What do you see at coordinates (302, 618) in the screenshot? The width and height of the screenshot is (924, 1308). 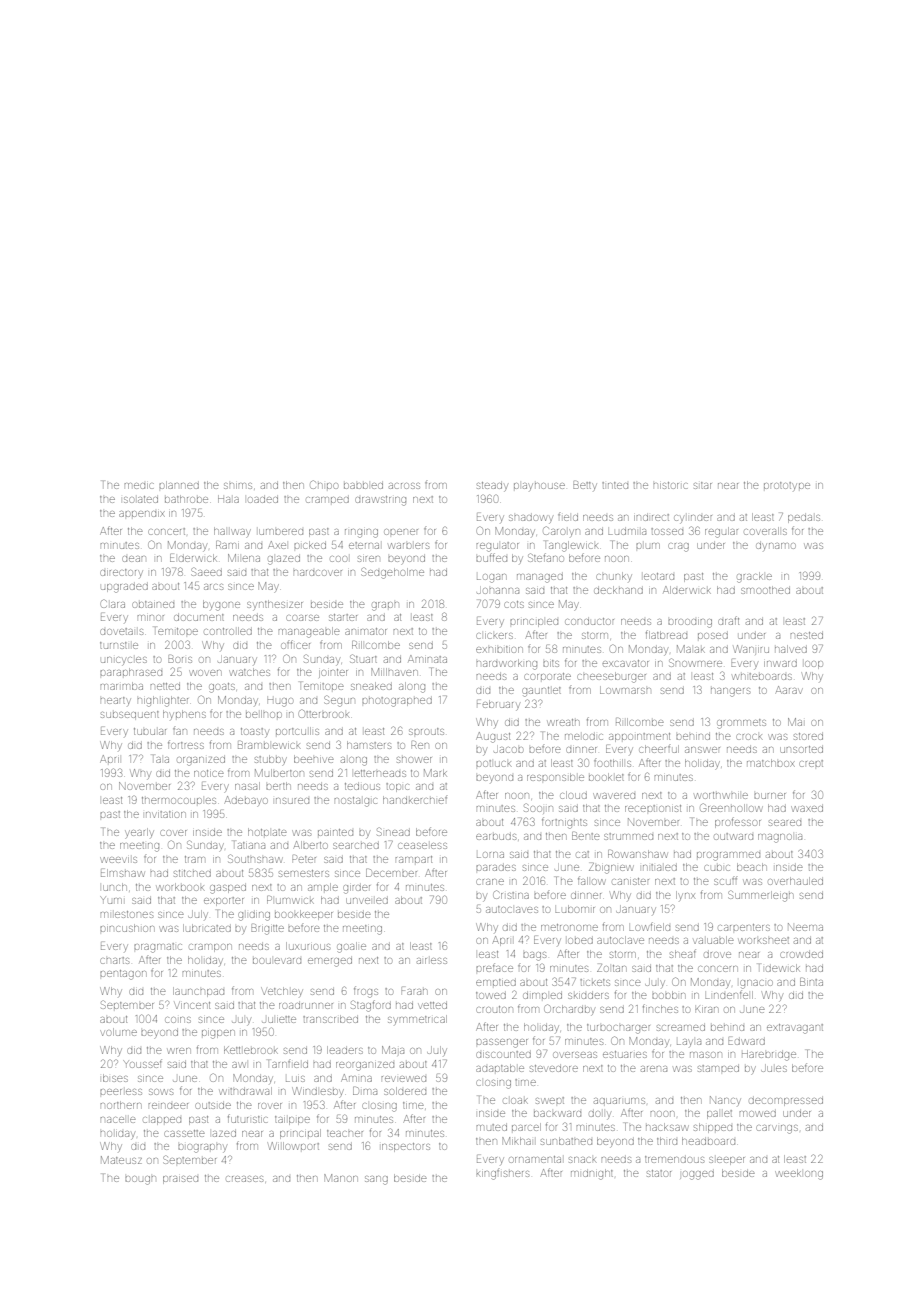 I see `coarse` at bounding box center [302, 618].
